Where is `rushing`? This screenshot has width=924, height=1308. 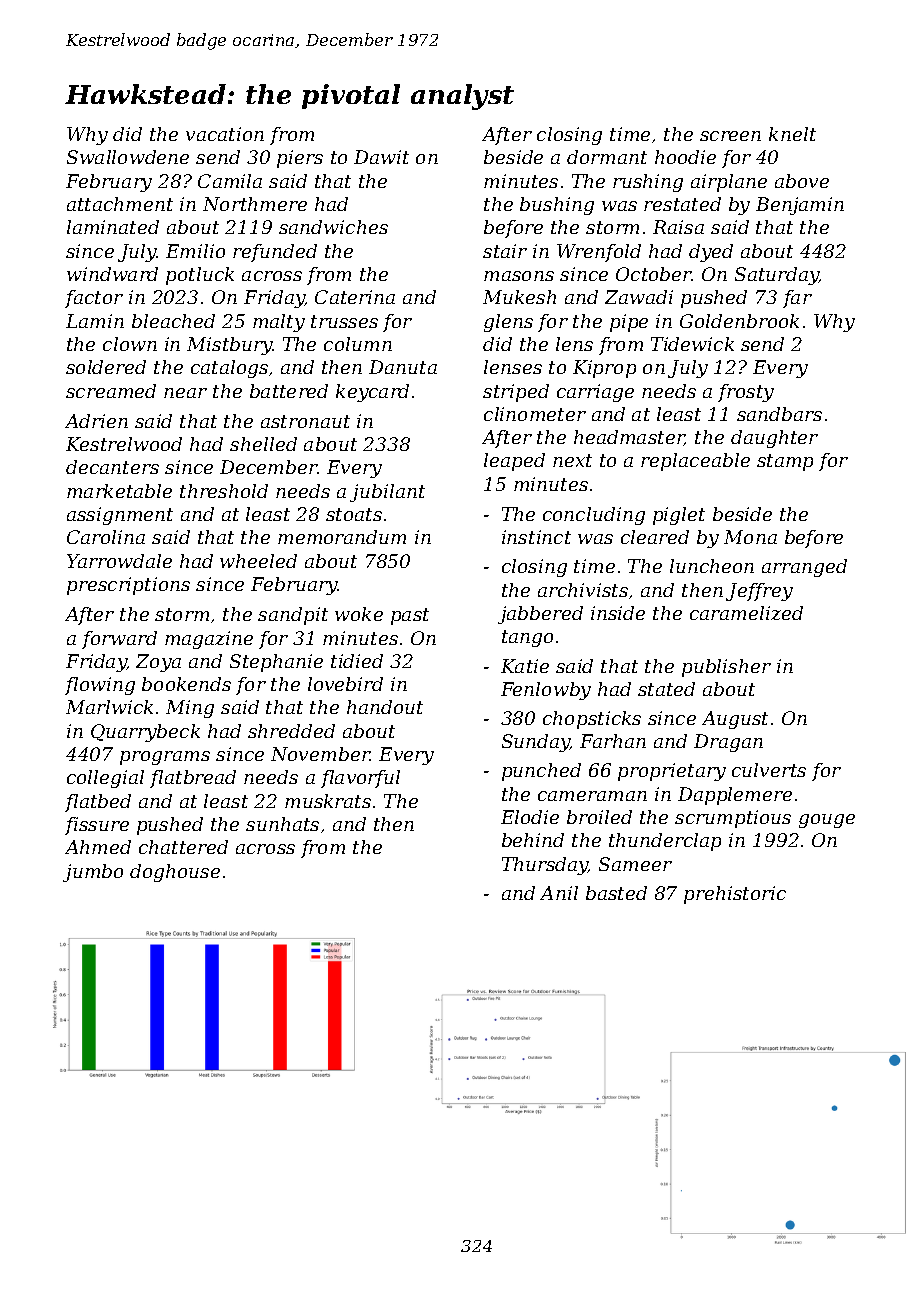
rushing is located at coordinates (648, 183).
